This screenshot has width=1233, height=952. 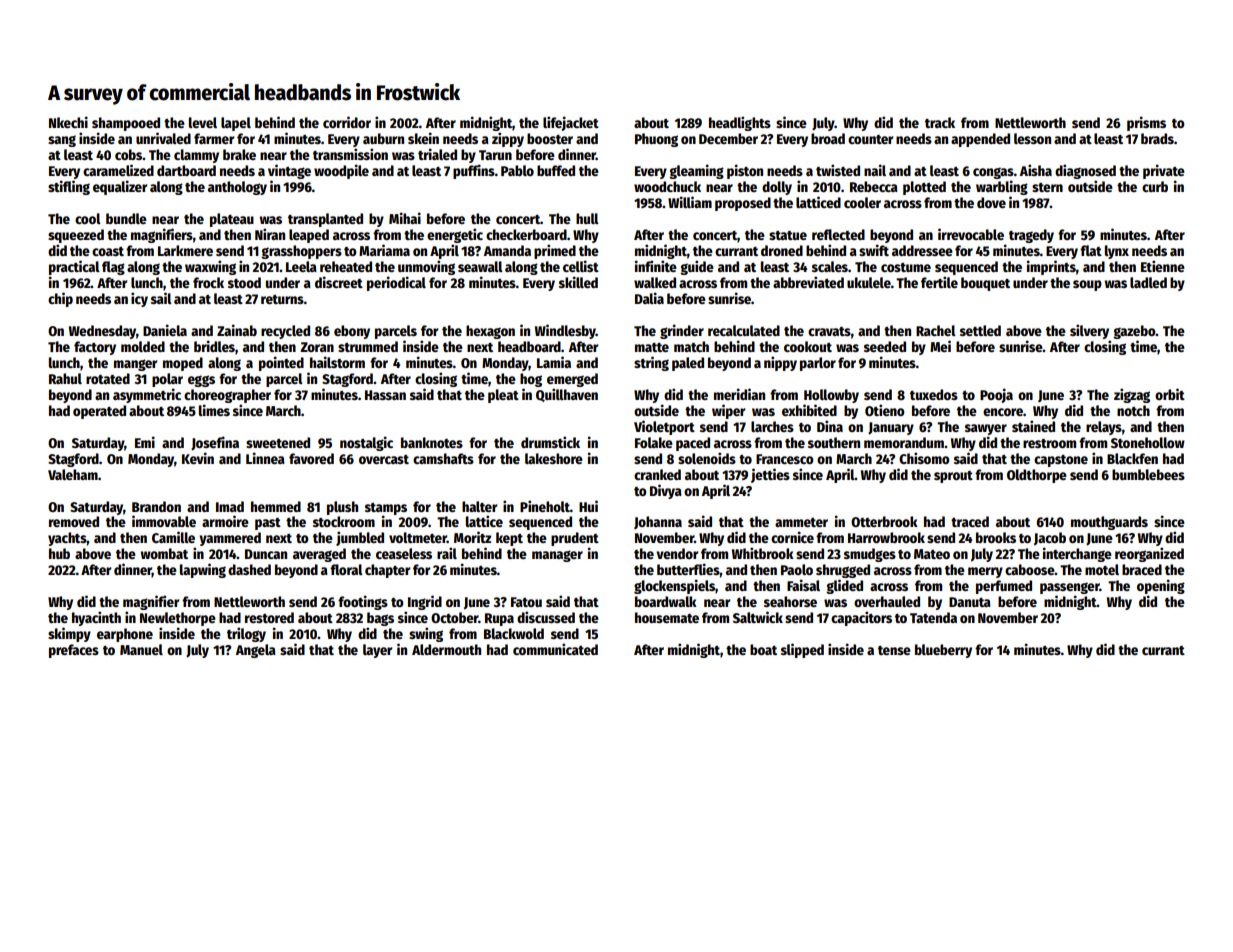 I want to click on Wednesday, so click(x=102, y=332).
